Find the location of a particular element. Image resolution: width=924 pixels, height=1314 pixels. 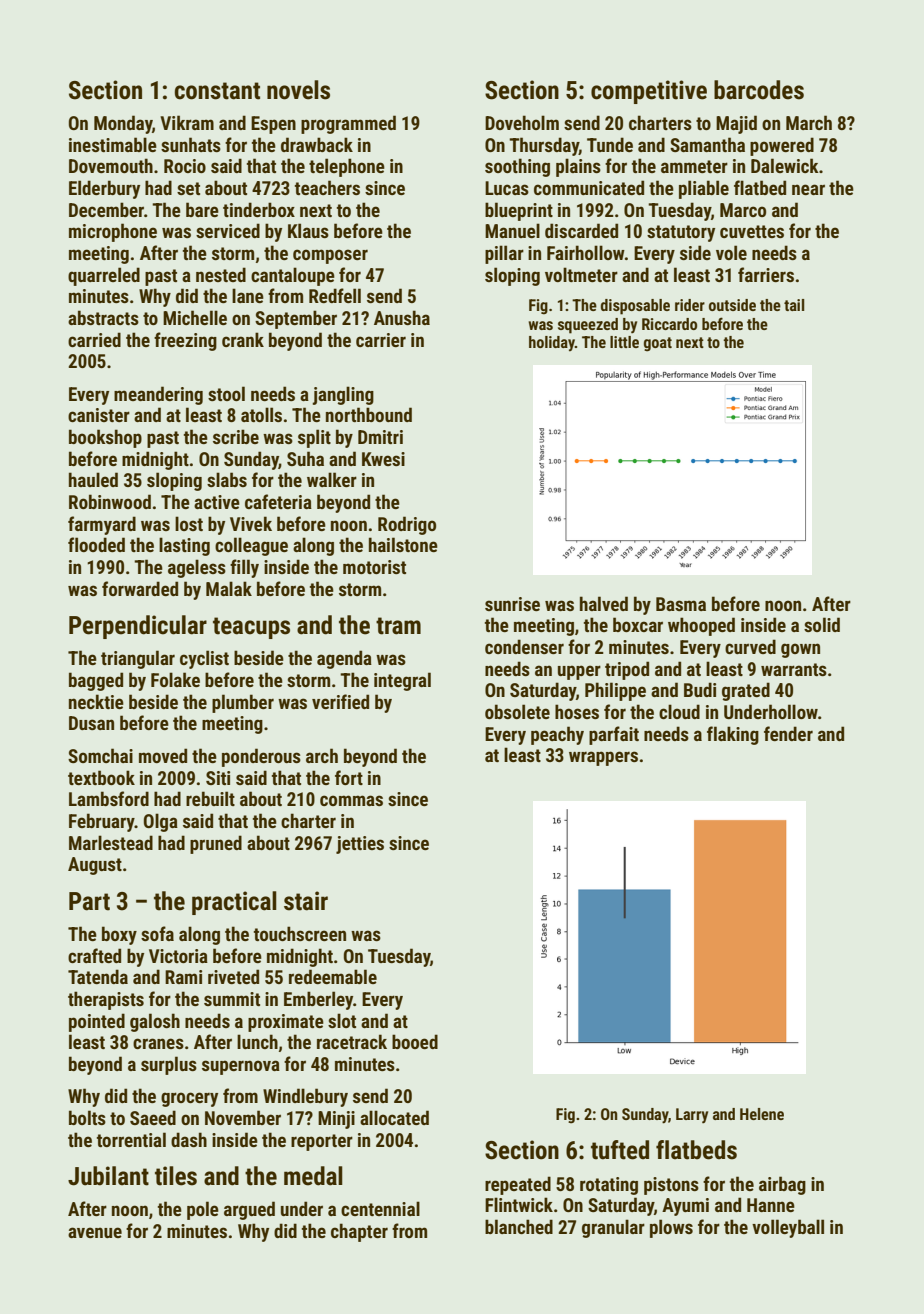

repeated is located at coordinates (518, 1185).
